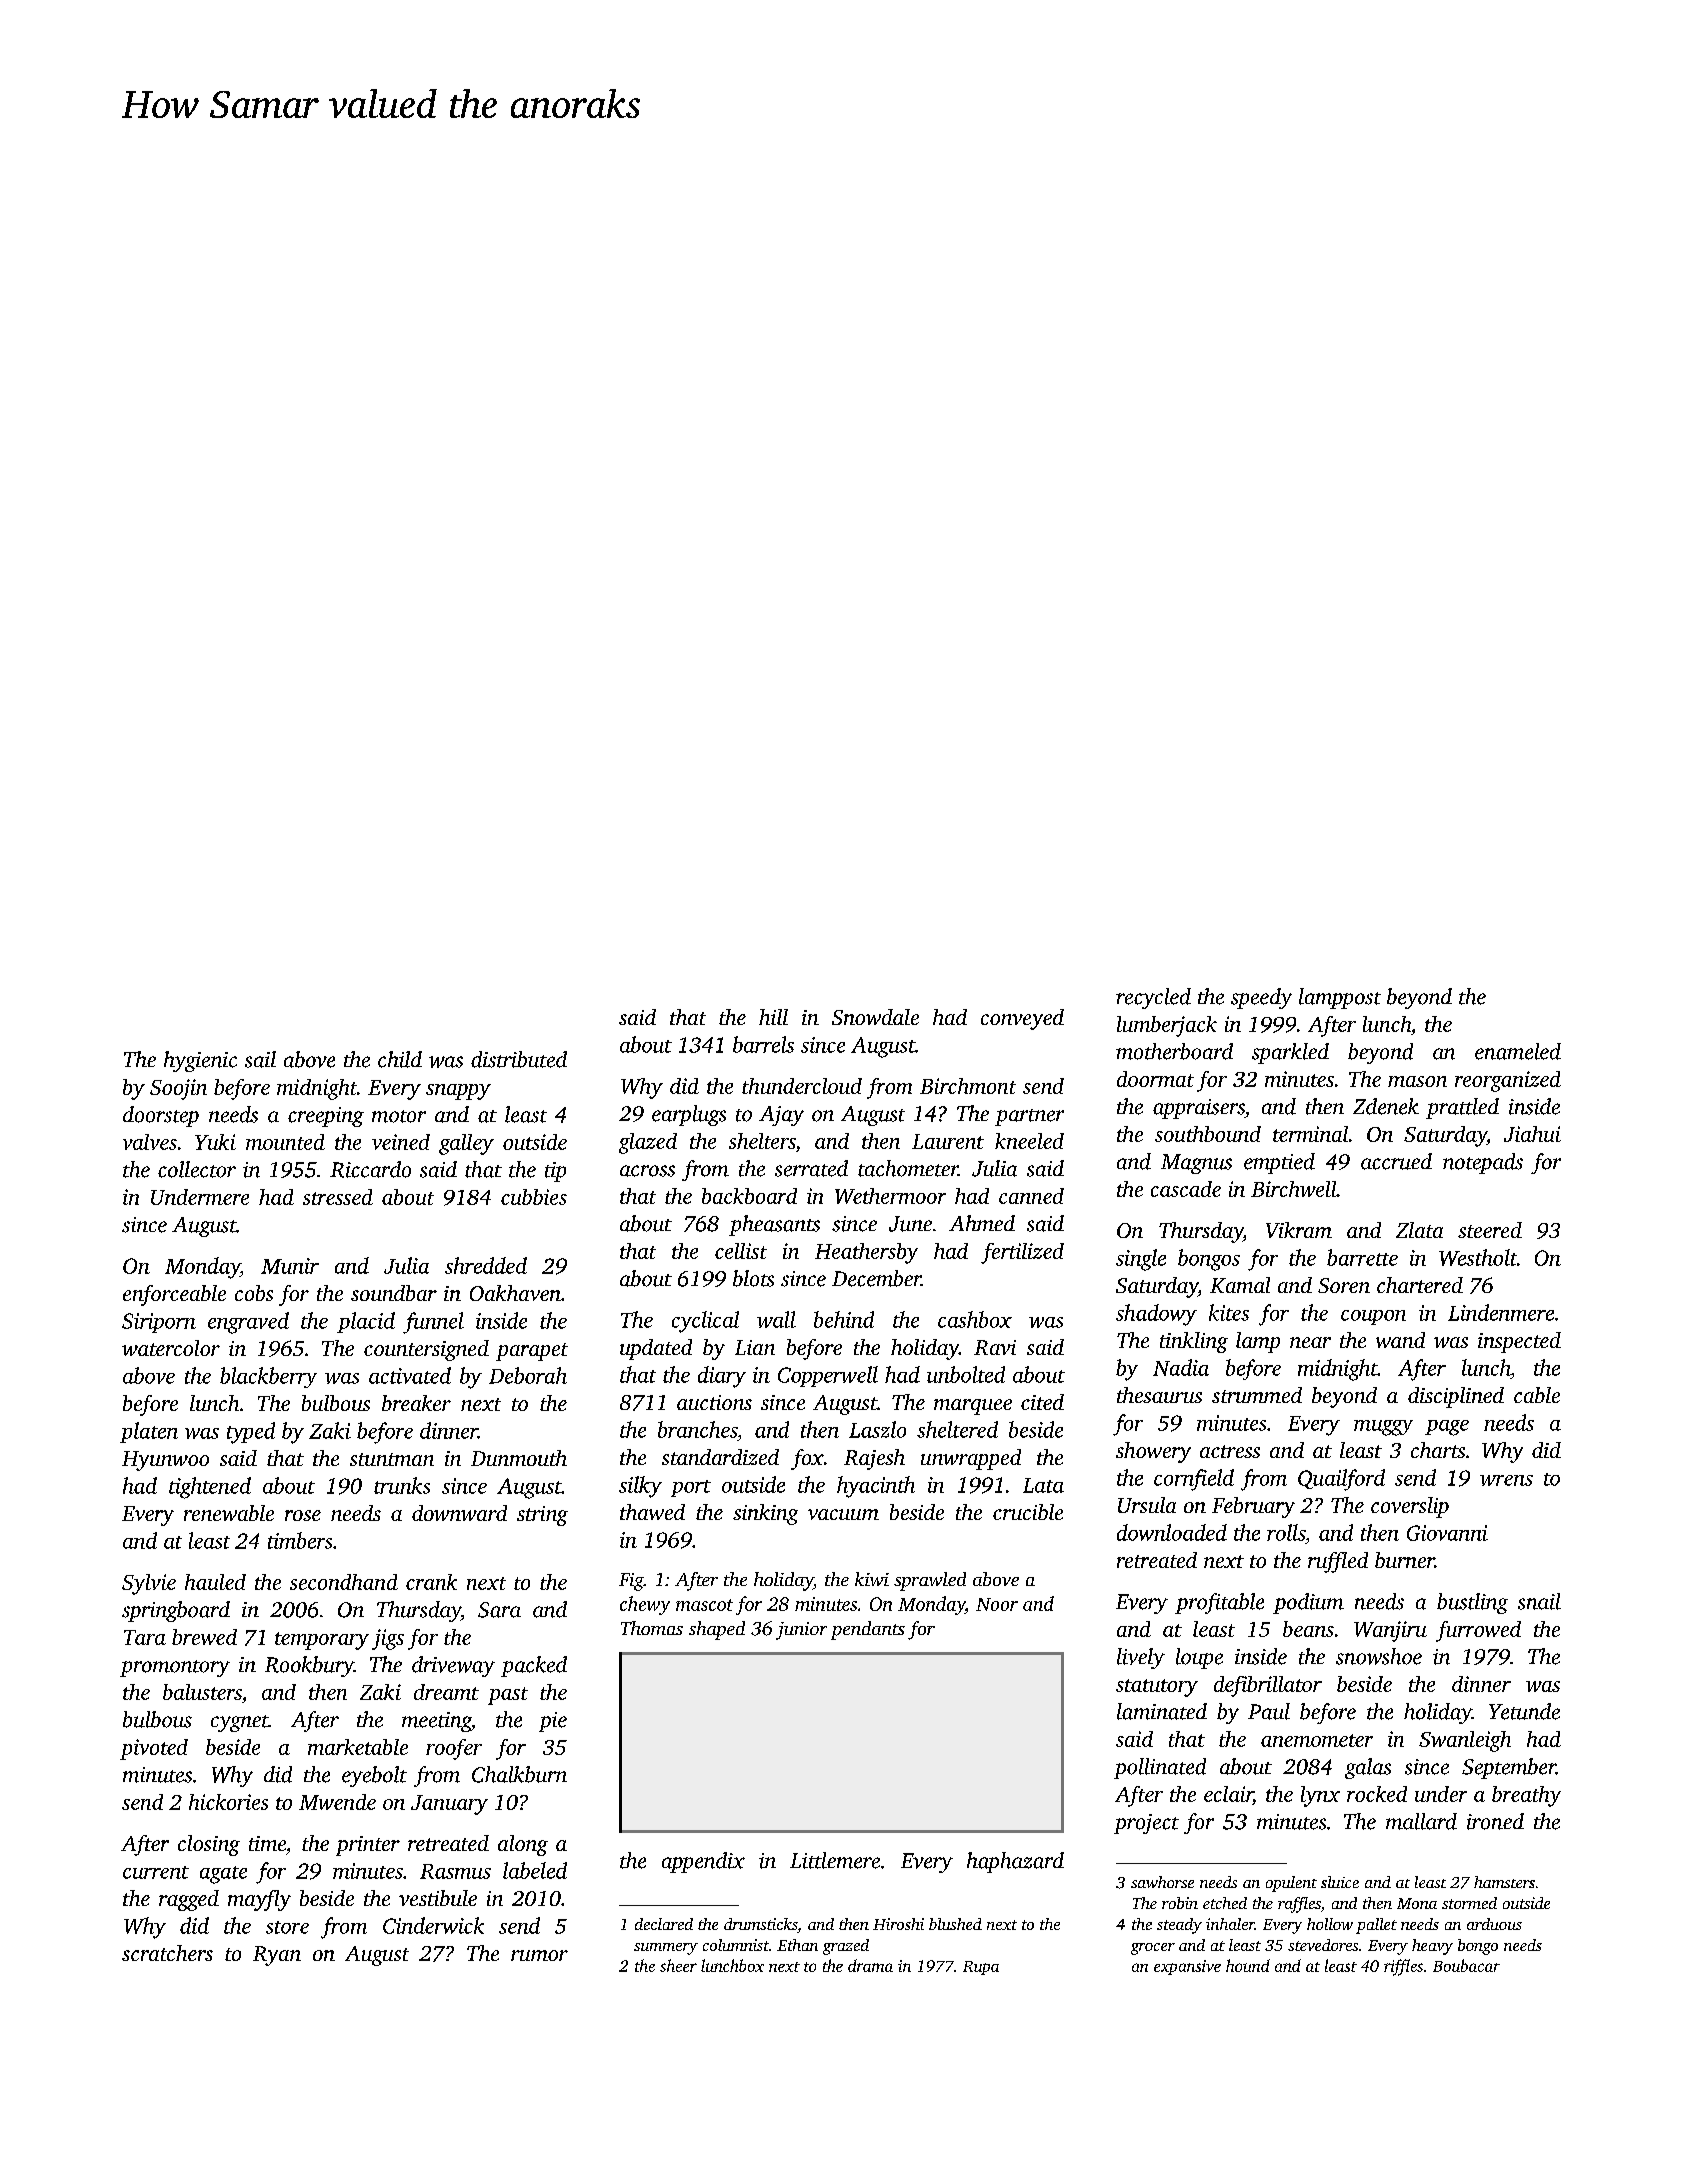  Describe the element at coordinates (955, 1924) in the screenshot. I see `blushed` at that location.
